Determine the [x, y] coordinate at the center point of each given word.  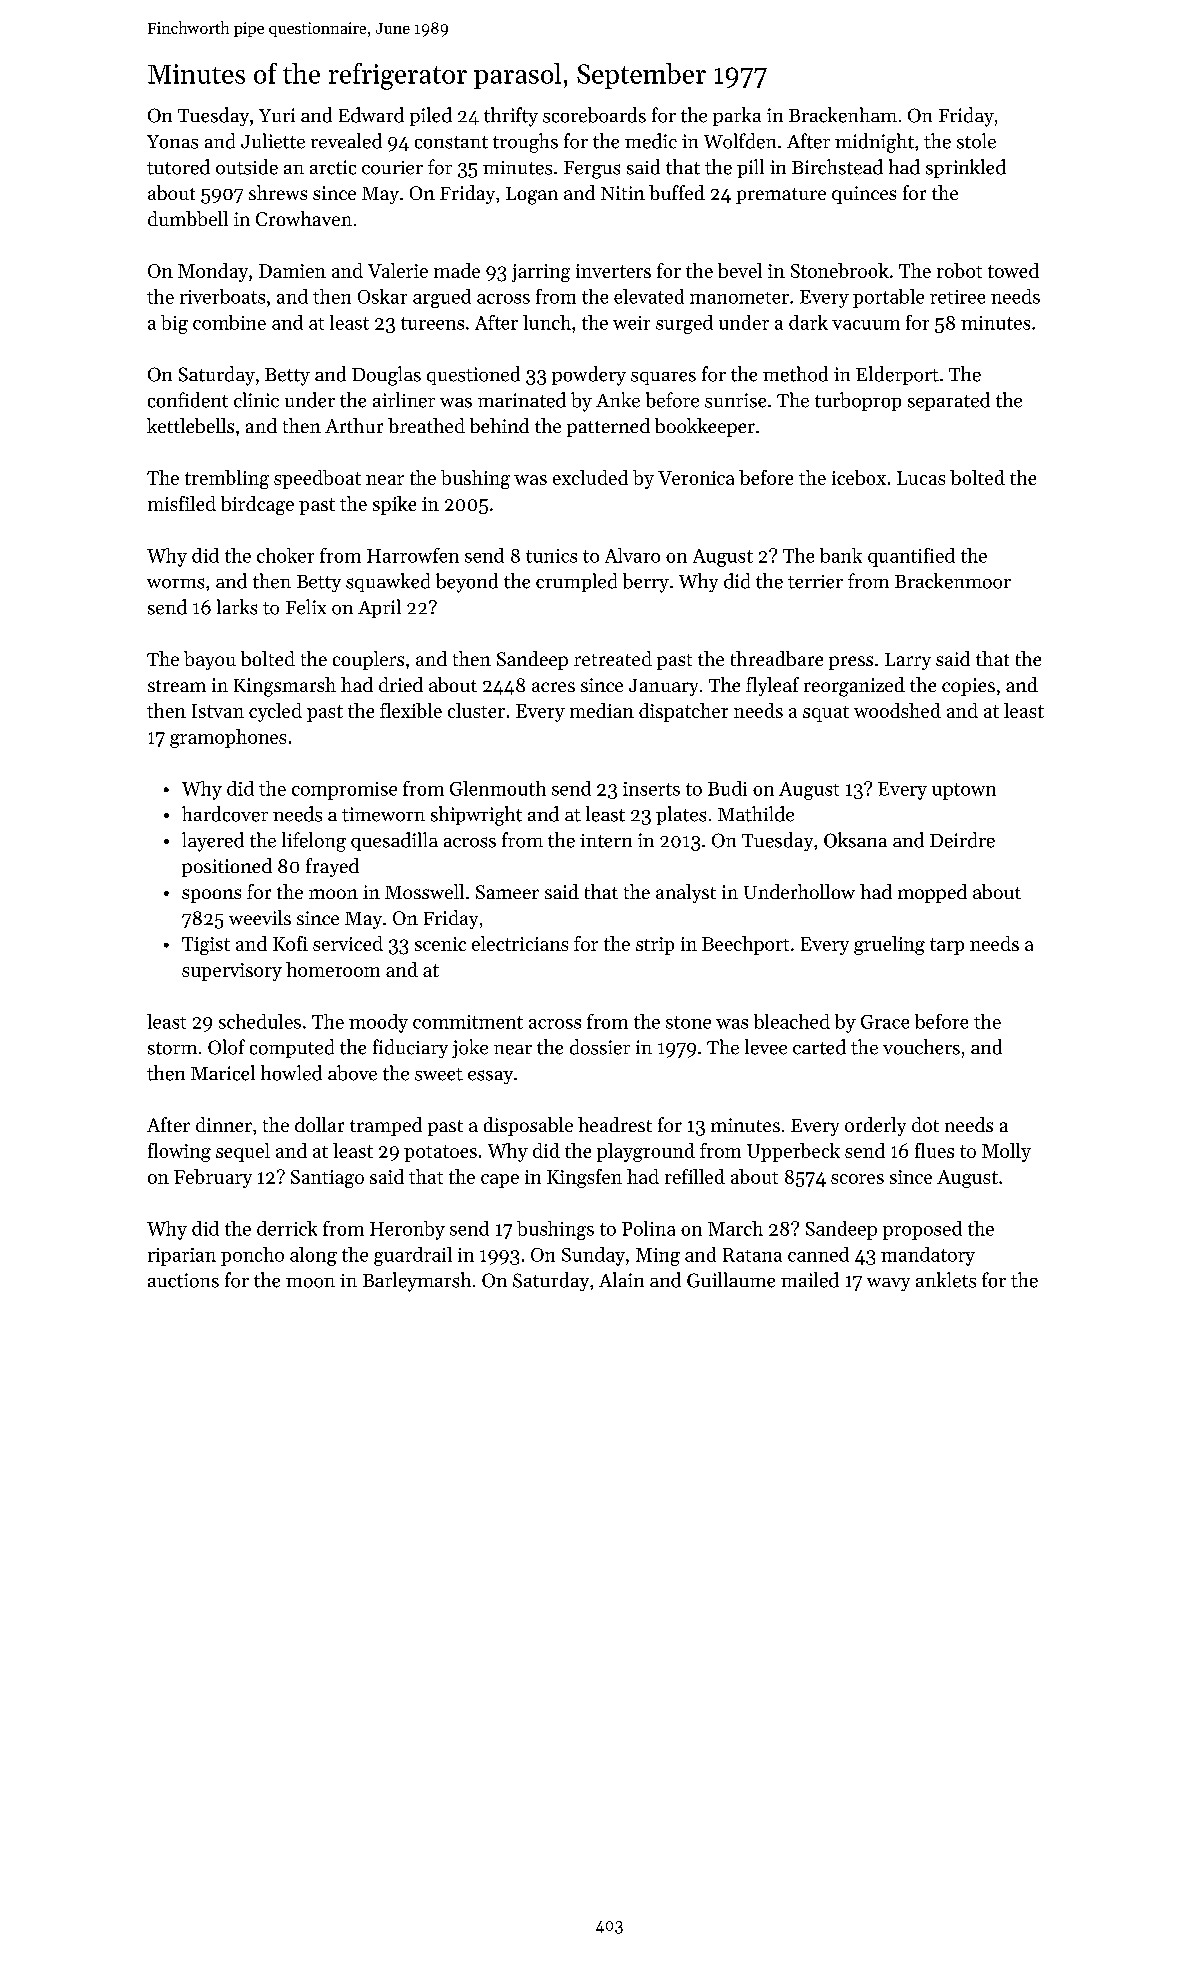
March [735, 1228]
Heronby [407, 1230]
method [795, 374]
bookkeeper [705, 427]
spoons [211, 896]
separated [949, 401]
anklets [946, 1280]
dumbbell [188, 218]
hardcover [225, 814]
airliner [404, 400]
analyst [686, 893]
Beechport [745, 945]
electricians [520, 943]
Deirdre [962, 840]
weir [631, 323]
